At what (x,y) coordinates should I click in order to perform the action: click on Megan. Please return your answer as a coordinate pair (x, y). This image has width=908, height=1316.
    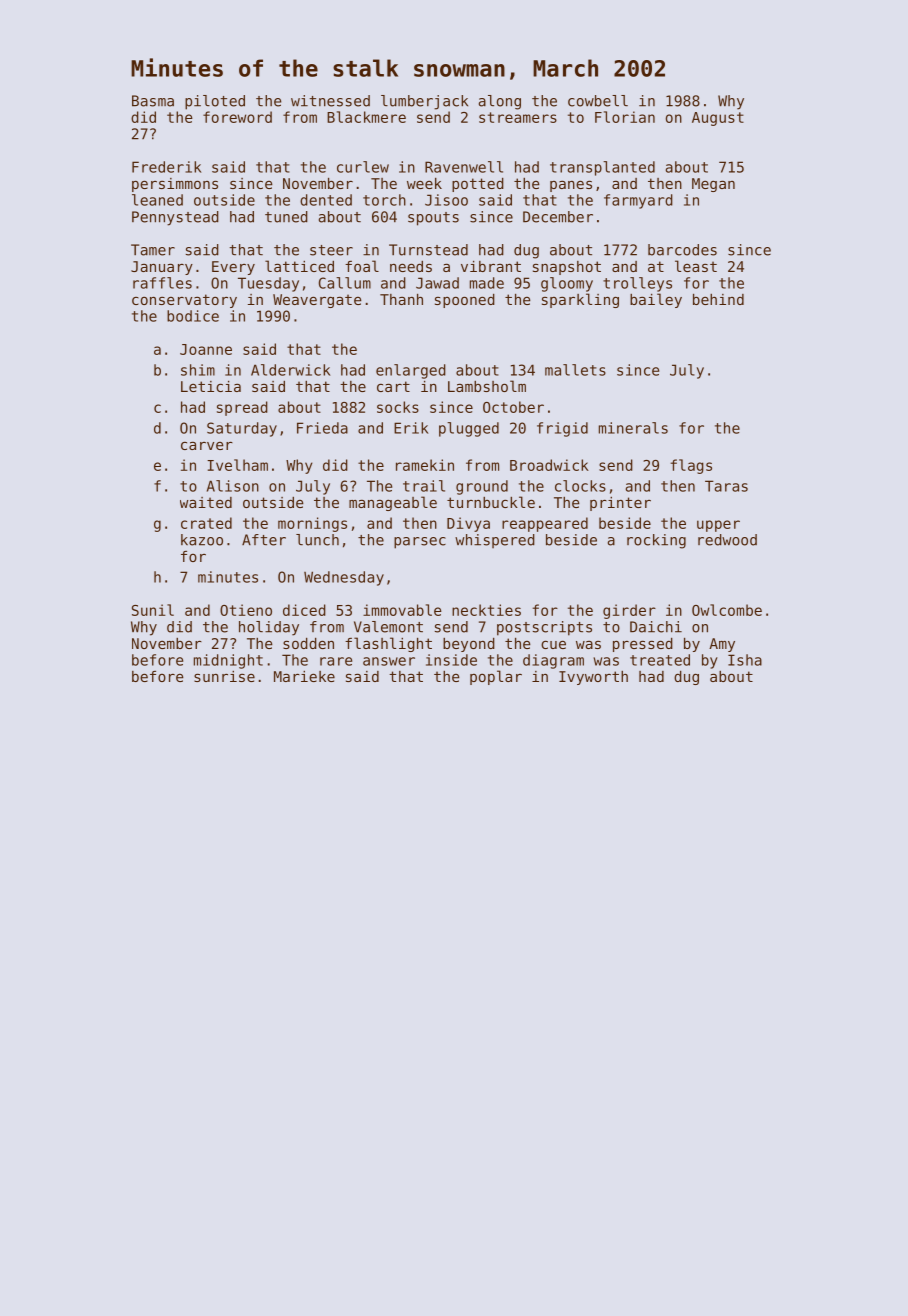
    Looking at the image, I should click on (713, 185).
